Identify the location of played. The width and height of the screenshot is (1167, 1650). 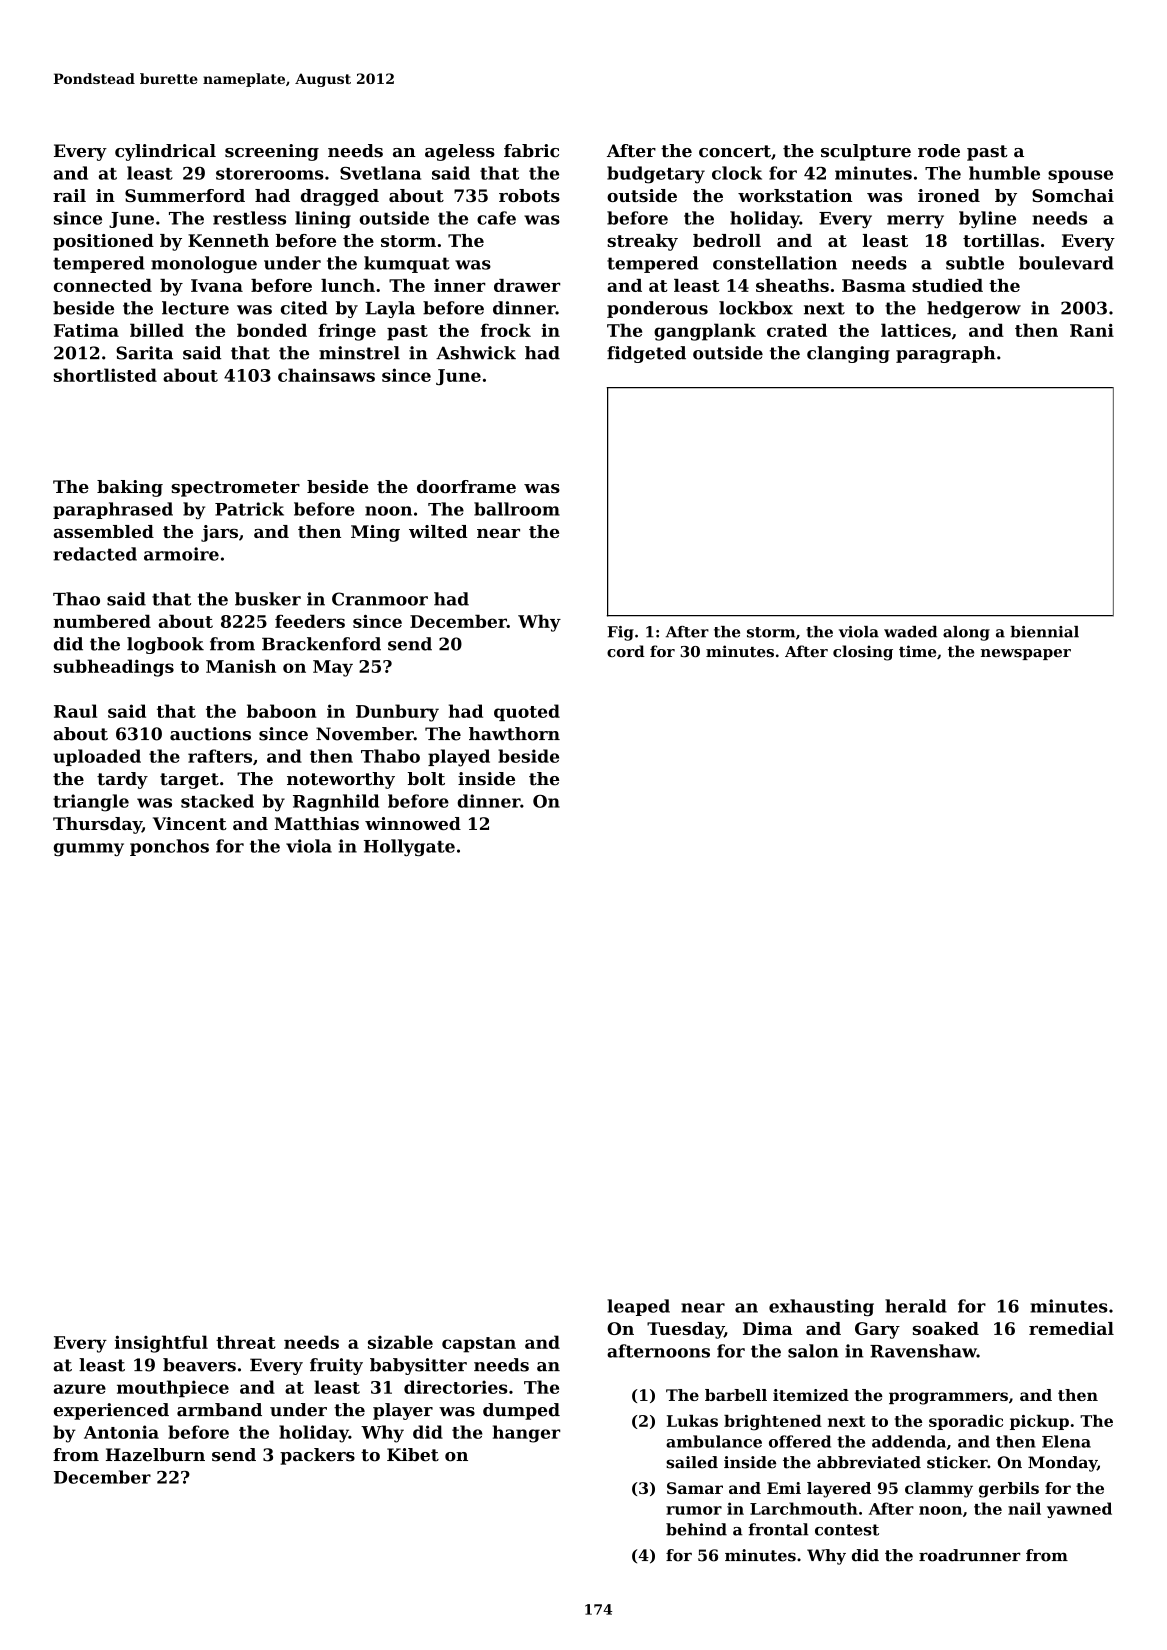
(459, 758).
